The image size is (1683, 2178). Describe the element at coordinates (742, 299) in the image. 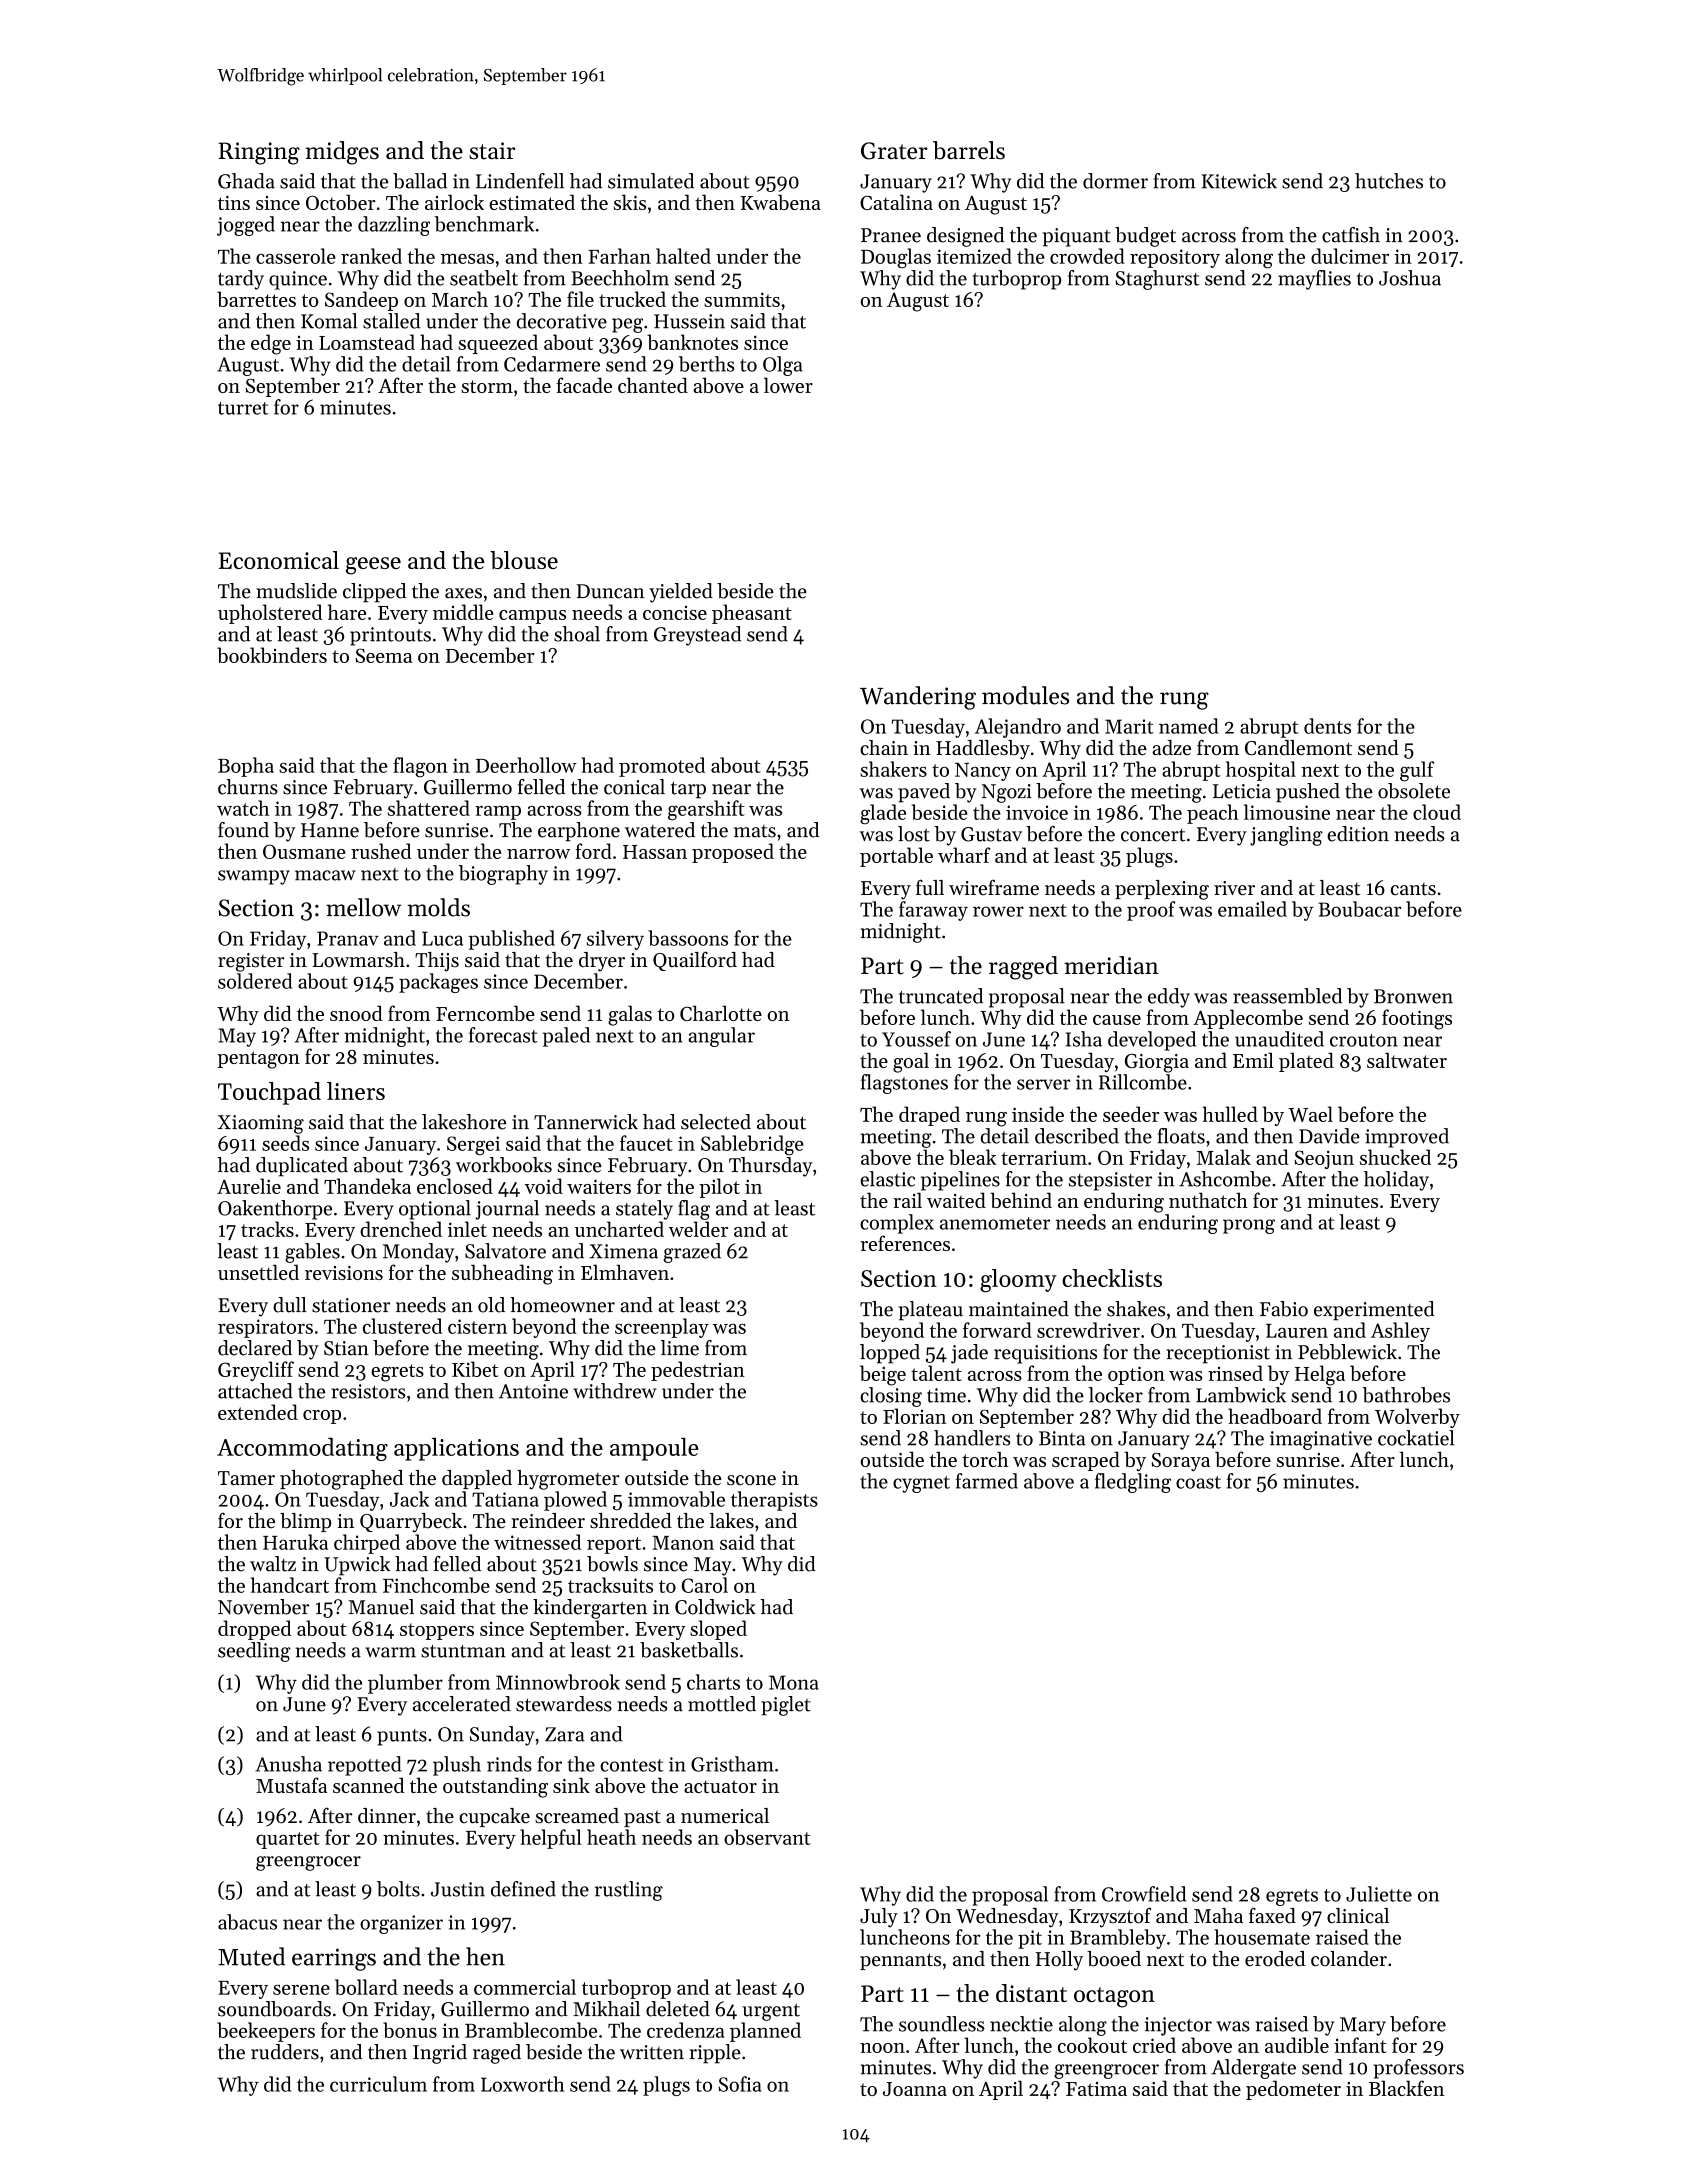

I see `summits` at that location.
